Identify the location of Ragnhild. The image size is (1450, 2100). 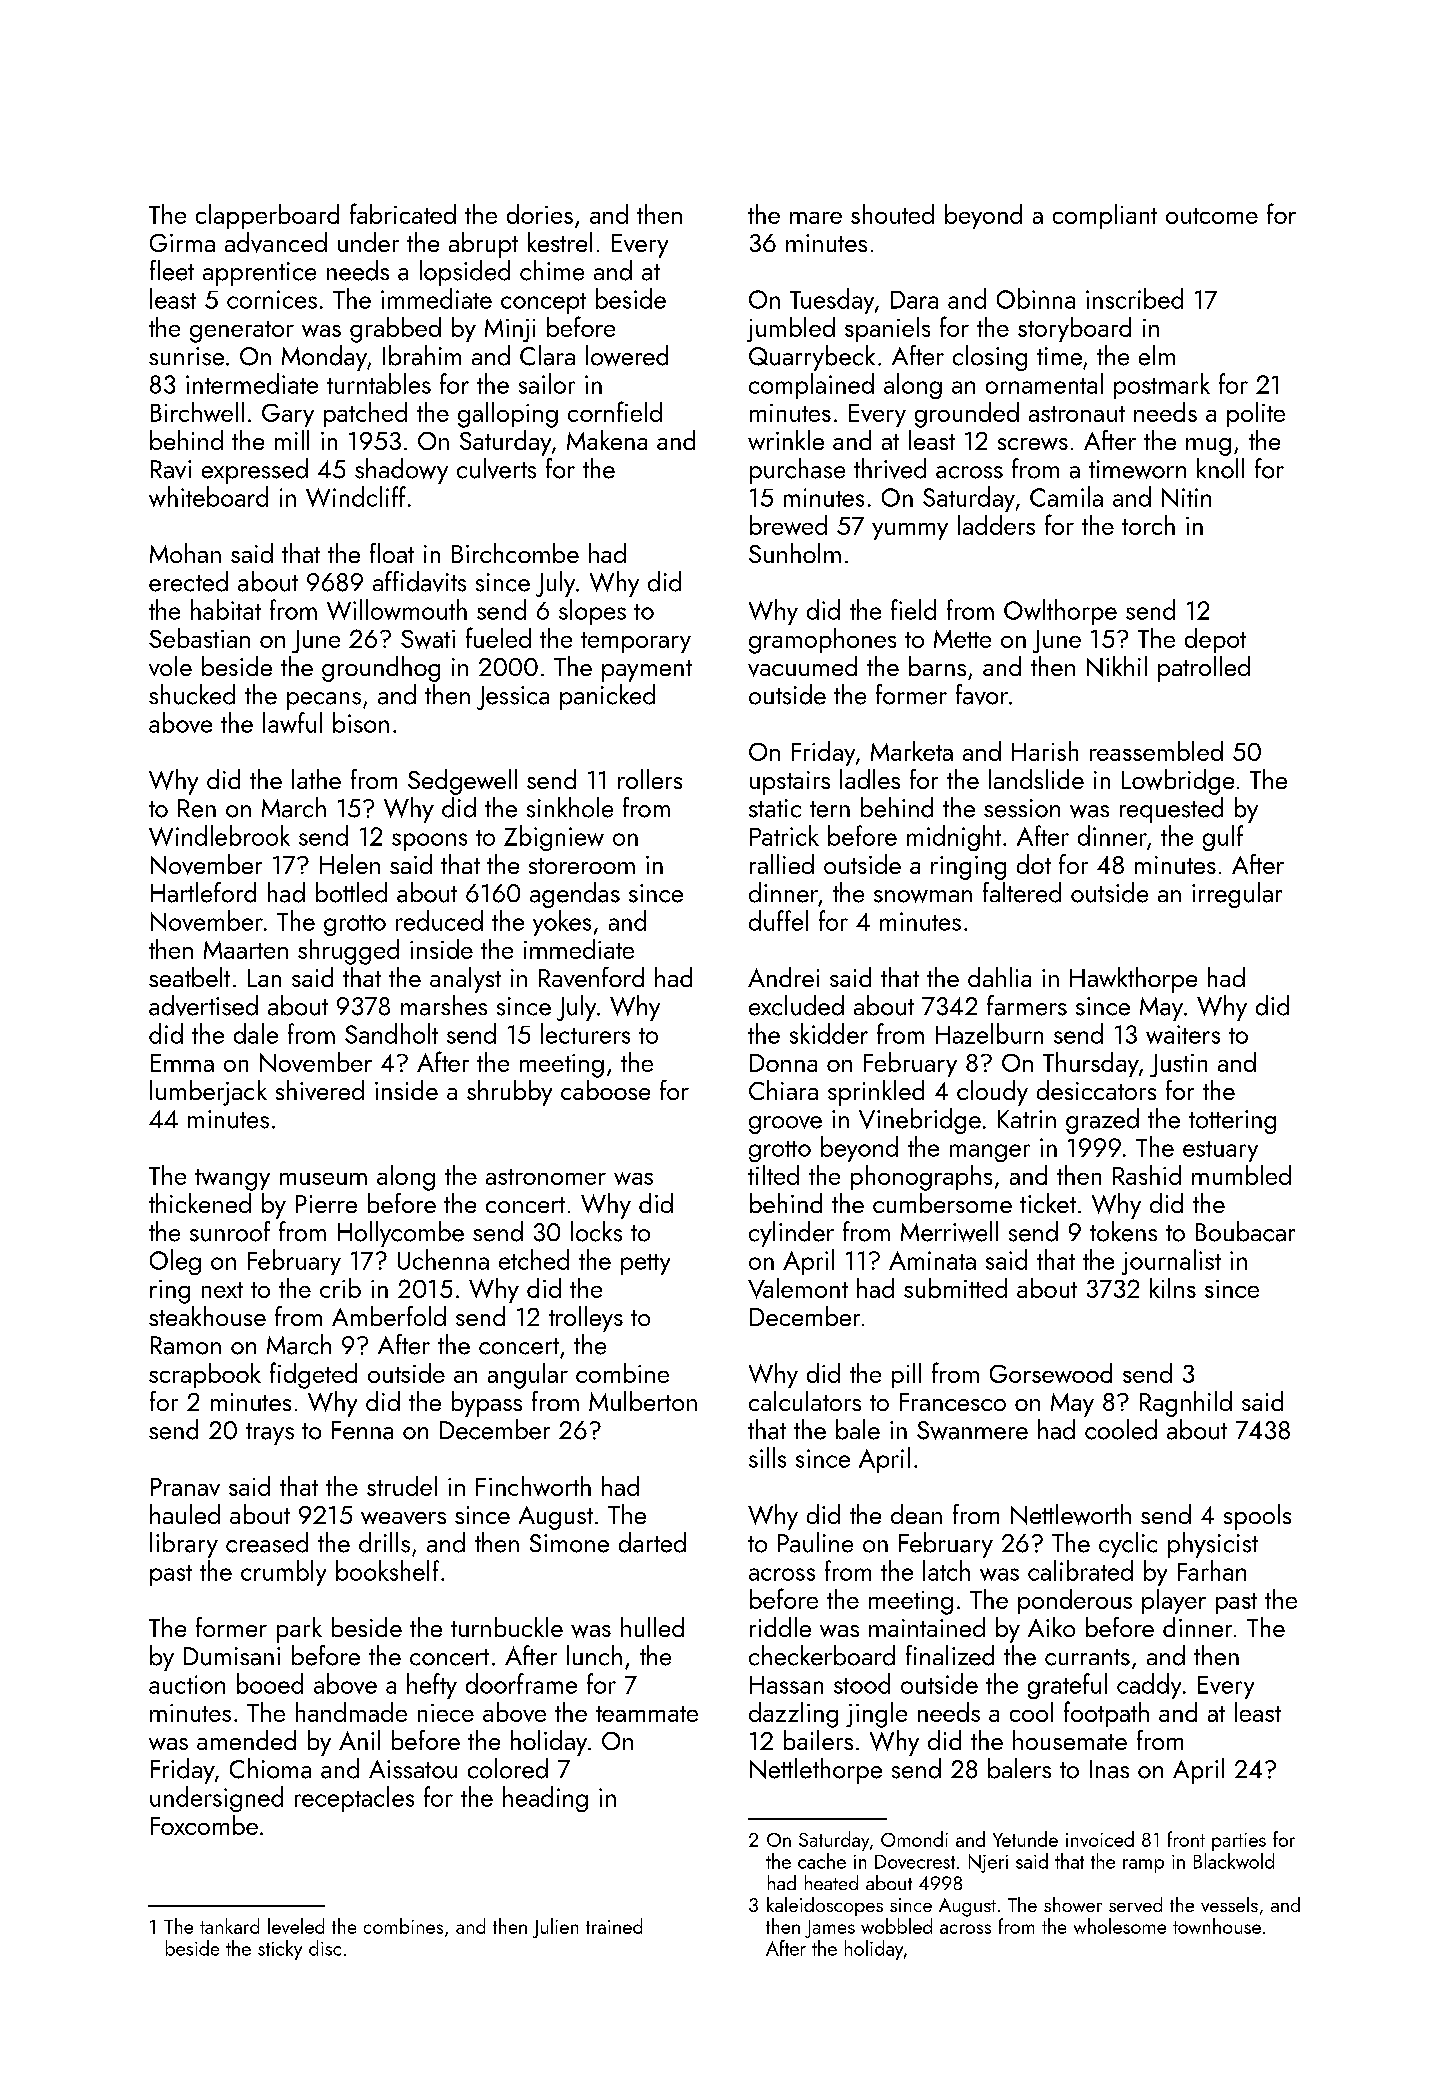
(1186, 1404).
